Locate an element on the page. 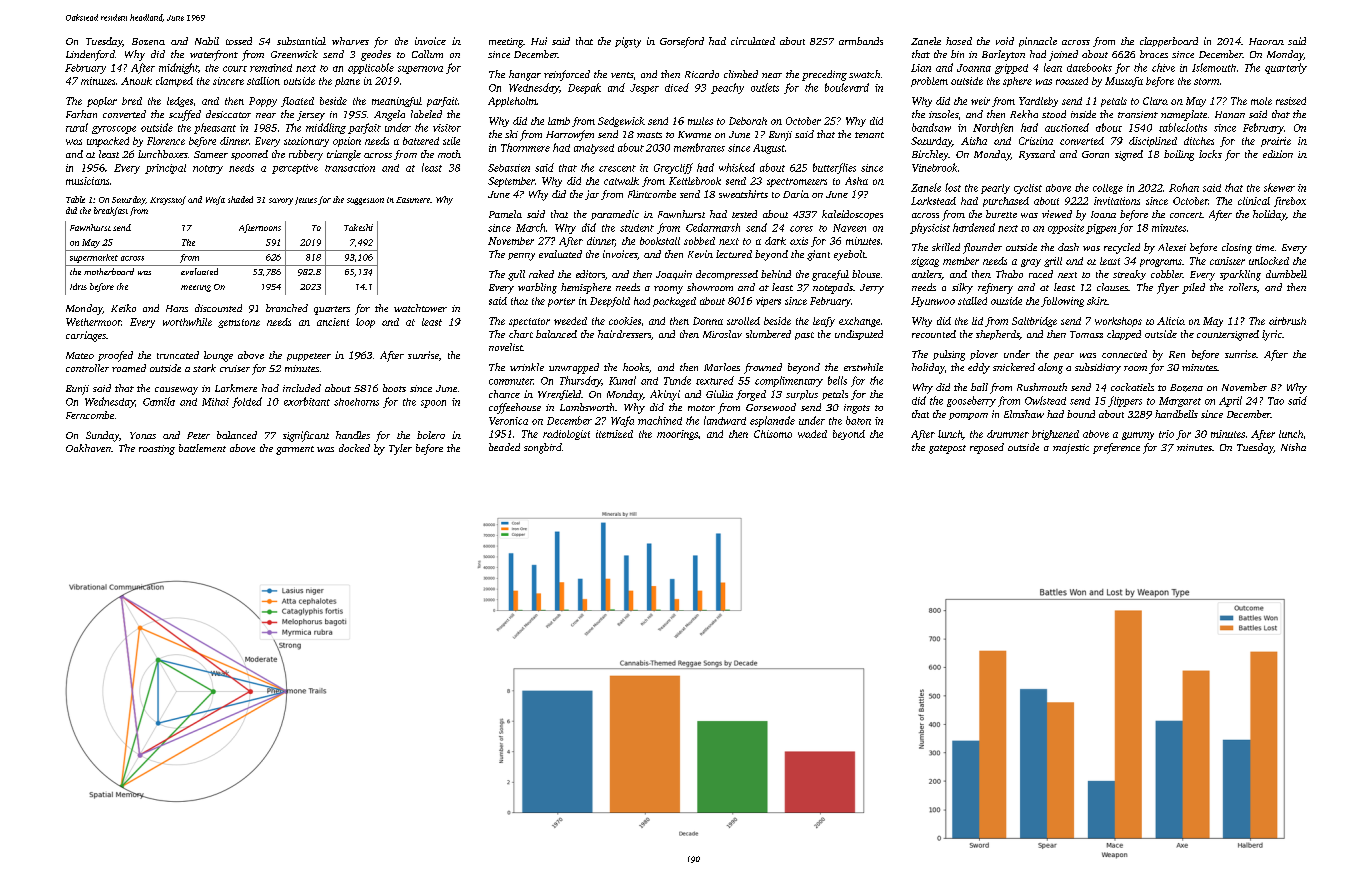  Harrowfen is located at coordinates (570, 135).
